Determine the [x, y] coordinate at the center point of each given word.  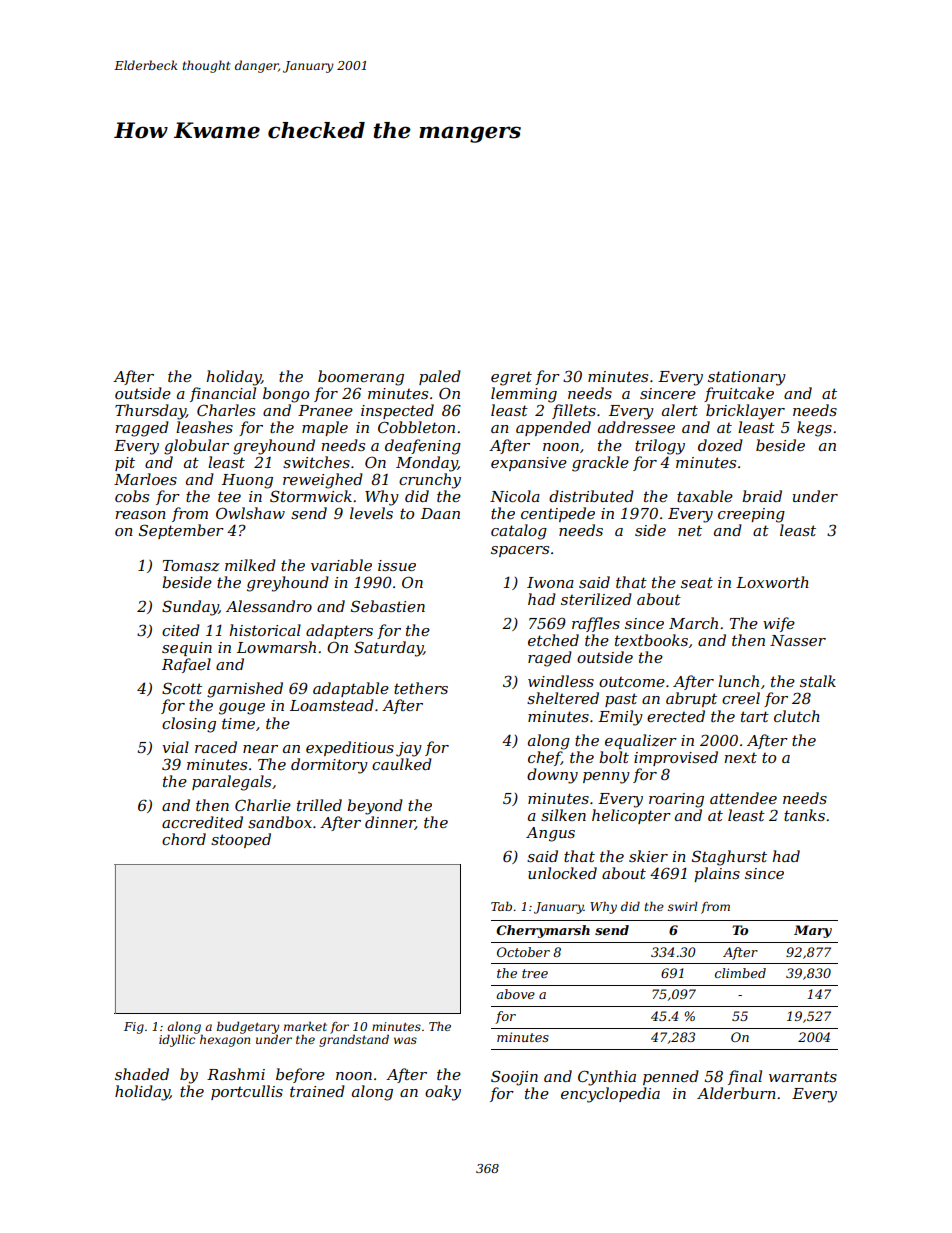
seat [697, 582]
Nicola [515, 496]
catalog [519, 532]
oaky [443, 1093]
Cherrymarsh [543, 931]
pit [125, 464]
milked [250, 565]
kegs [814, 429]
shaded [142, 1074]
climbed [740, 973]
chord [184, 839]
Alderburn [736, 1093]
